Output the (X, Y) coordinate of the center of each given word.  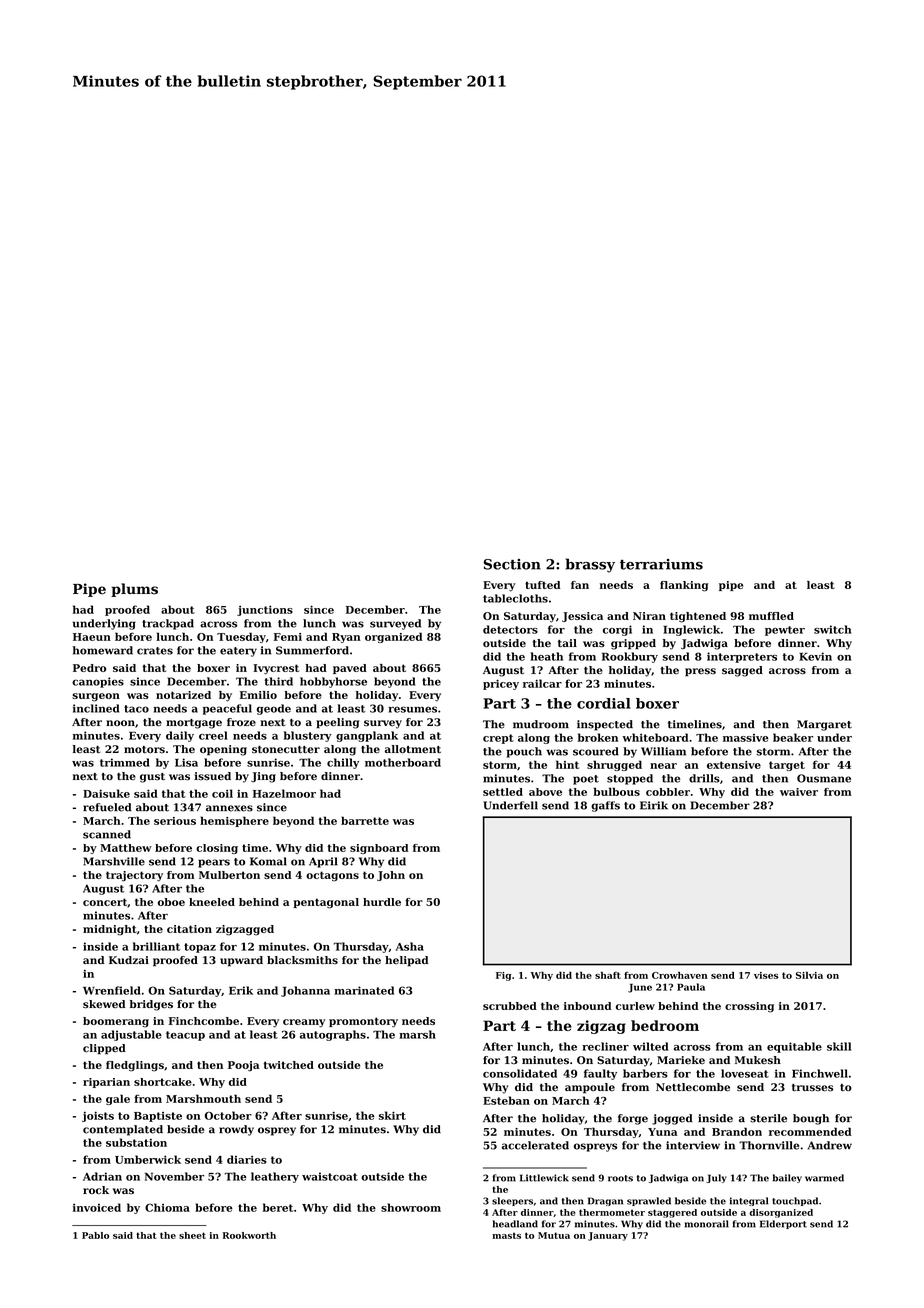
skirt (392, 1115)
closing (217, 849)
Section (512, 564)
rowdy (236, 1130)
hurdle (382, 902)
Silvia (809, 975)
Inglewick (691, 630)
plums (134, 590)
